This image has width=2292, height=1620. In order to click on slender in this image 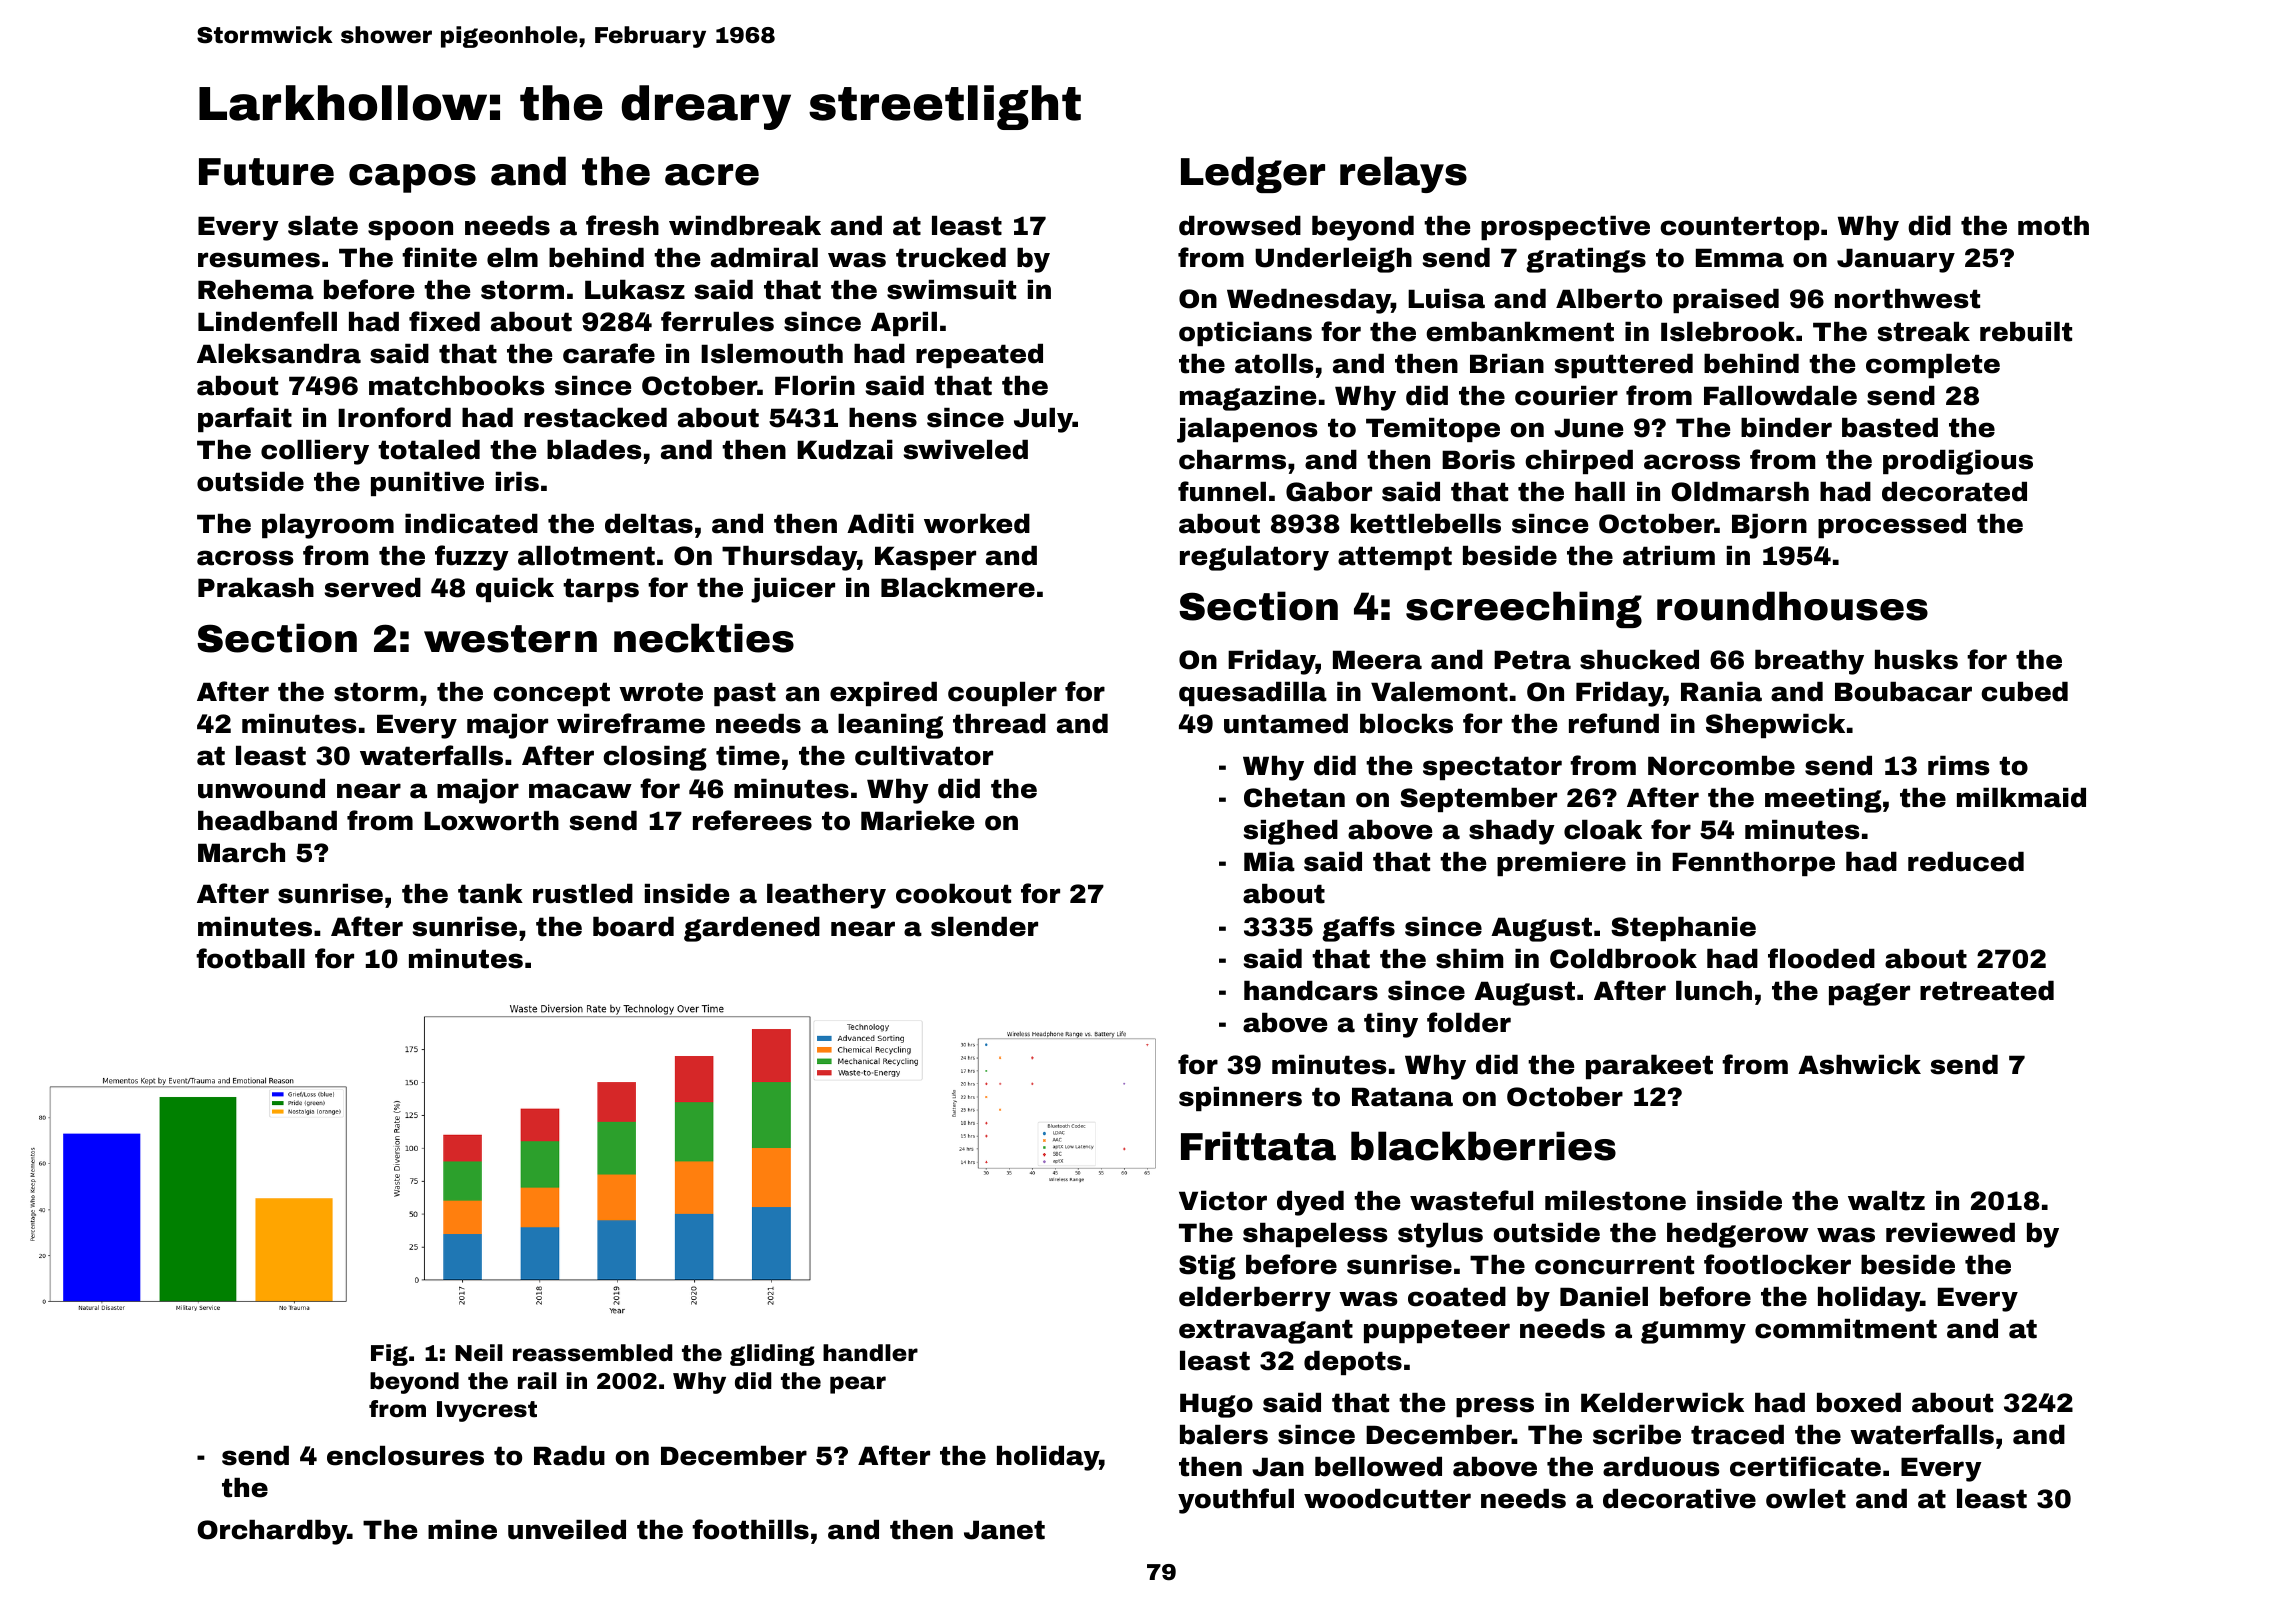, I will do `click(984, 927)`.
